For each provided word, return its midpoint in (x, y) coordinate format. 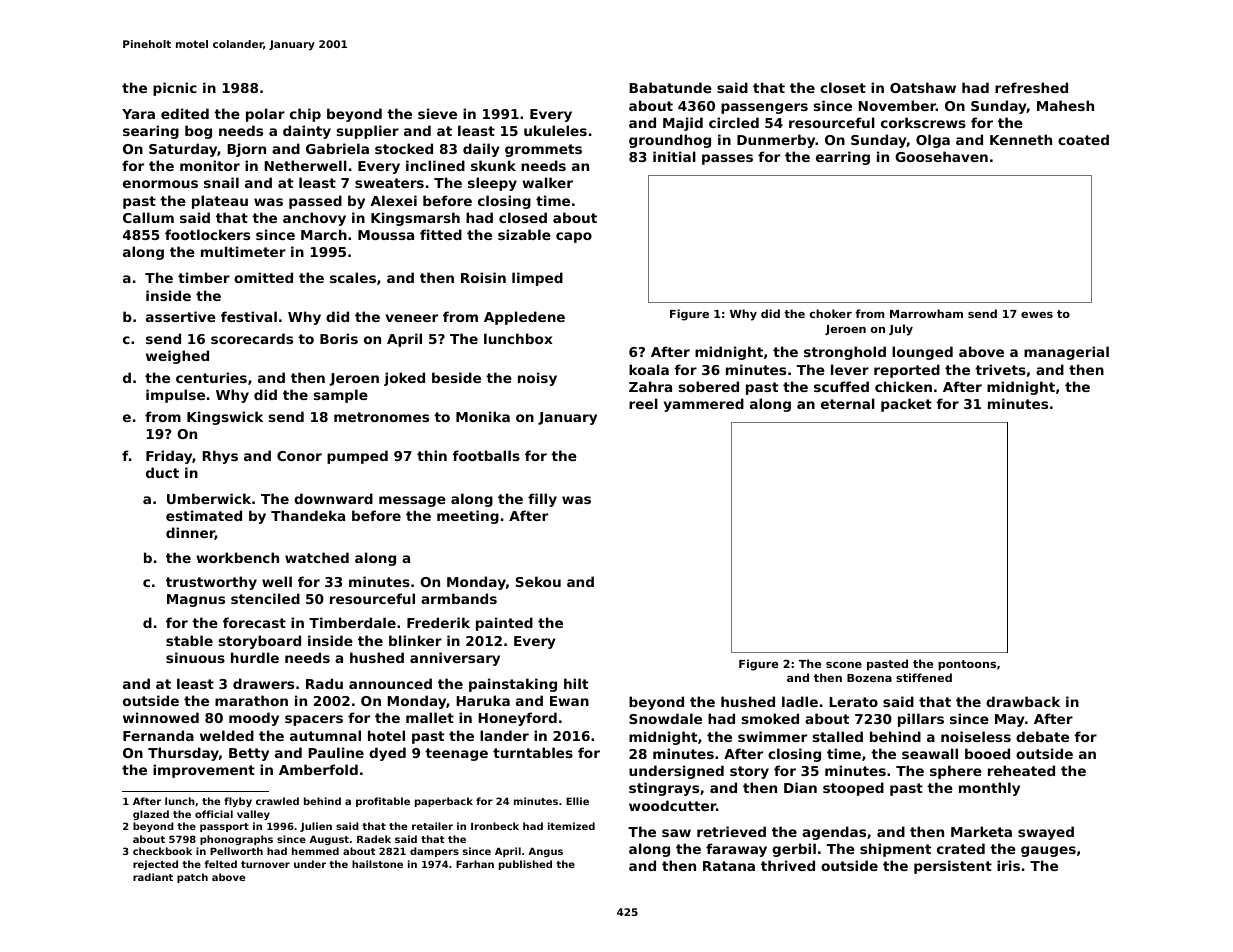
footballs (486, 455)
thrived (788, 865)
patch (192, 878)
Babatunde (670, 87)
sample (341, 396)
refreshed (1031, 87)
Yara (138, 114)
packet (906, 405)
